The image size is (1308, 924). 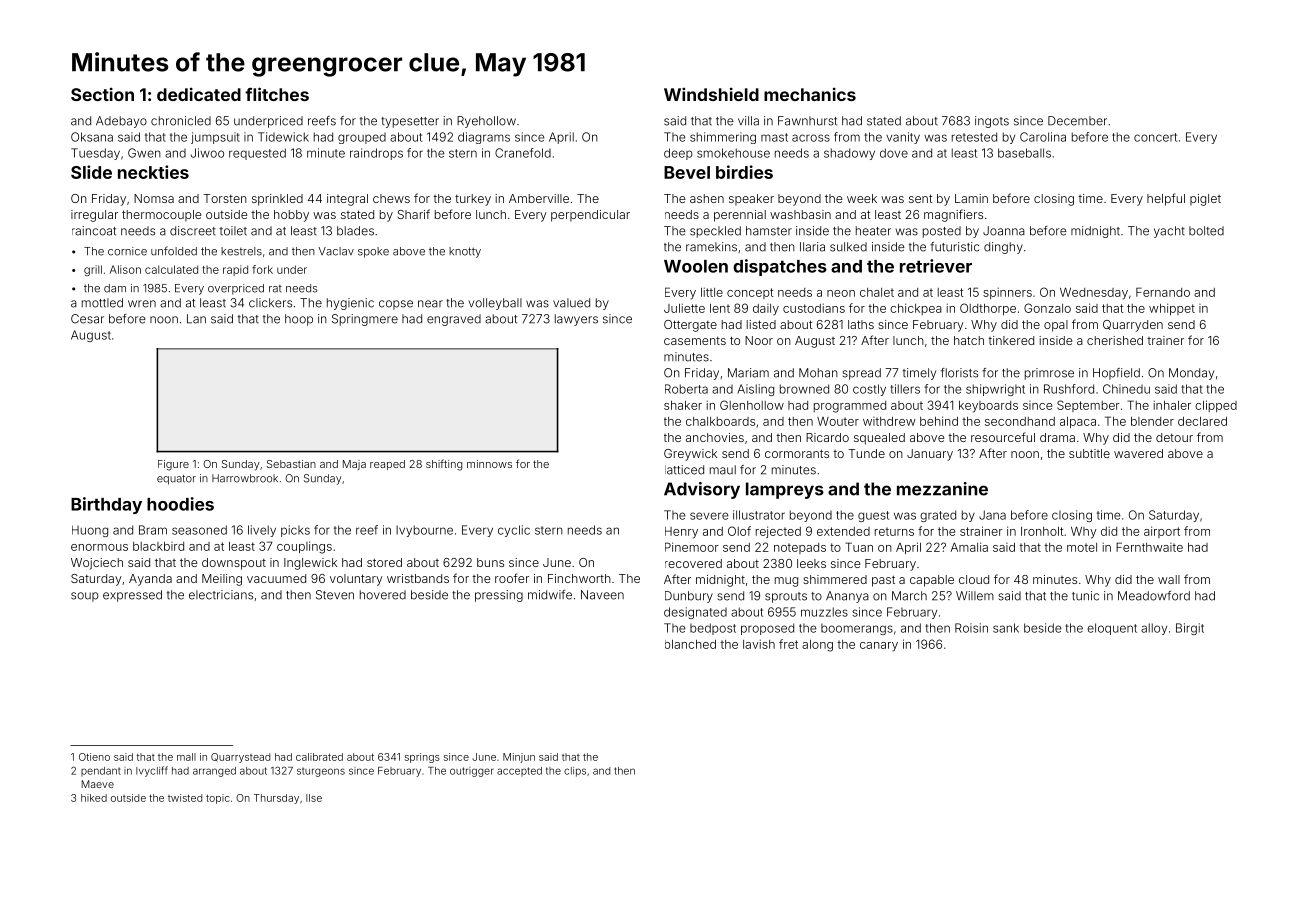 What do you see at coordinates (173, 465) in the screenshot?
I see `Figure` at bounding box center [173, 465].
